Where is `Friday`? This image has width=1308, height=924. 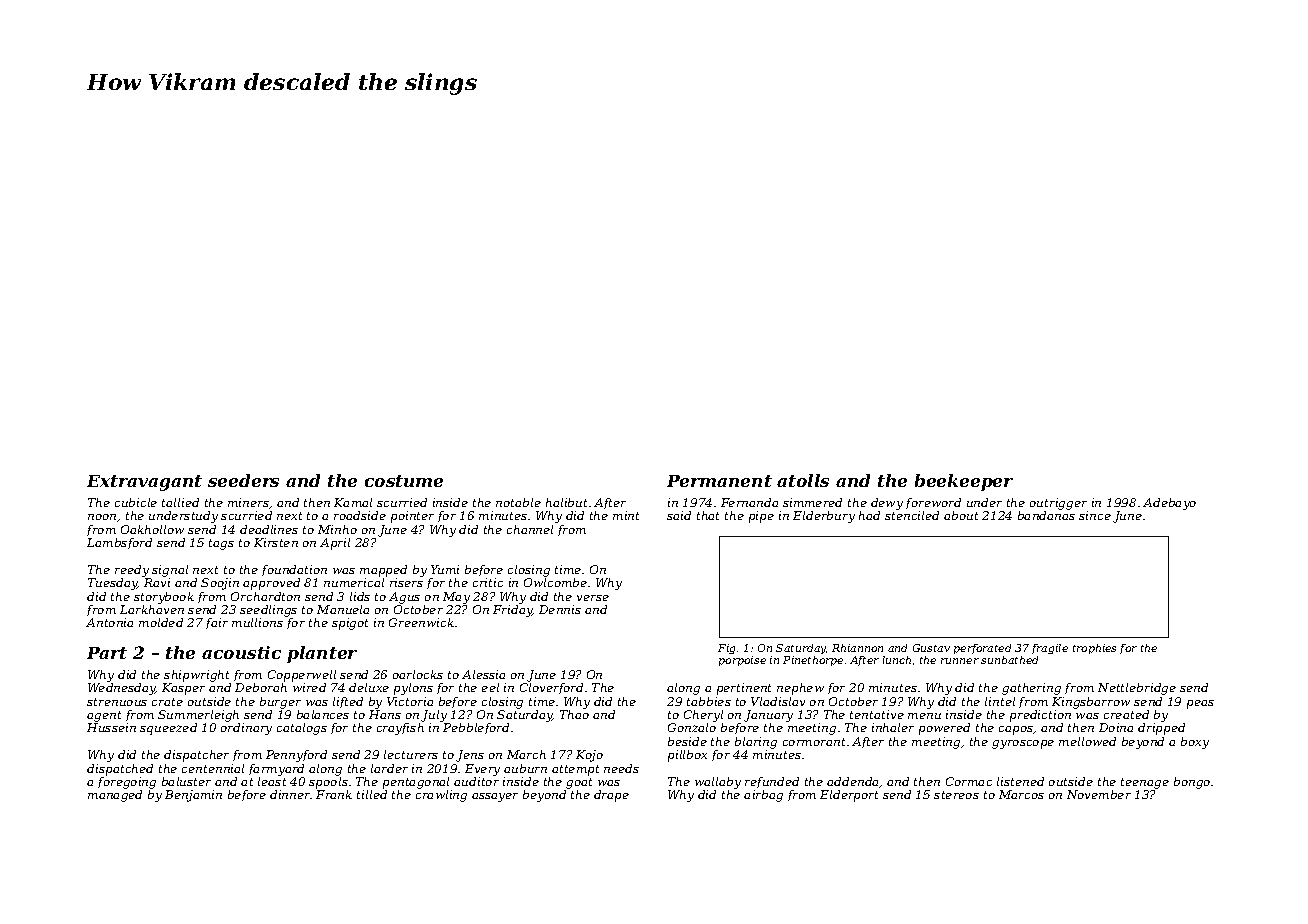 Friday is located at coordinates (513, 611).
